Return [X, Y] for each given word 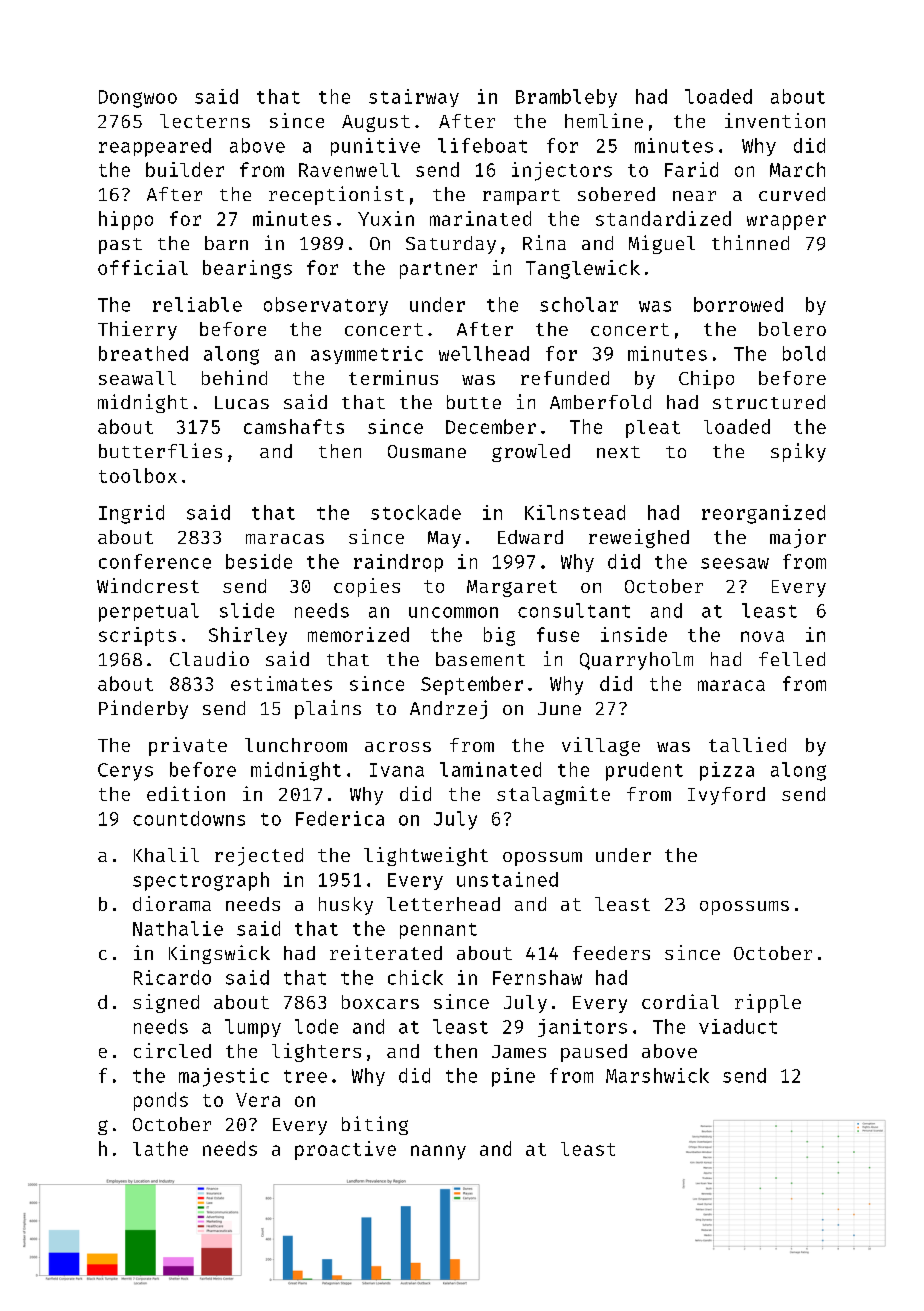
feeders [611, 953]
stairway [414, 98]
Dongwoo [138, 99]
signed [166, 1003]
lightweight [426, 856]
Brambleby [566, 98]
